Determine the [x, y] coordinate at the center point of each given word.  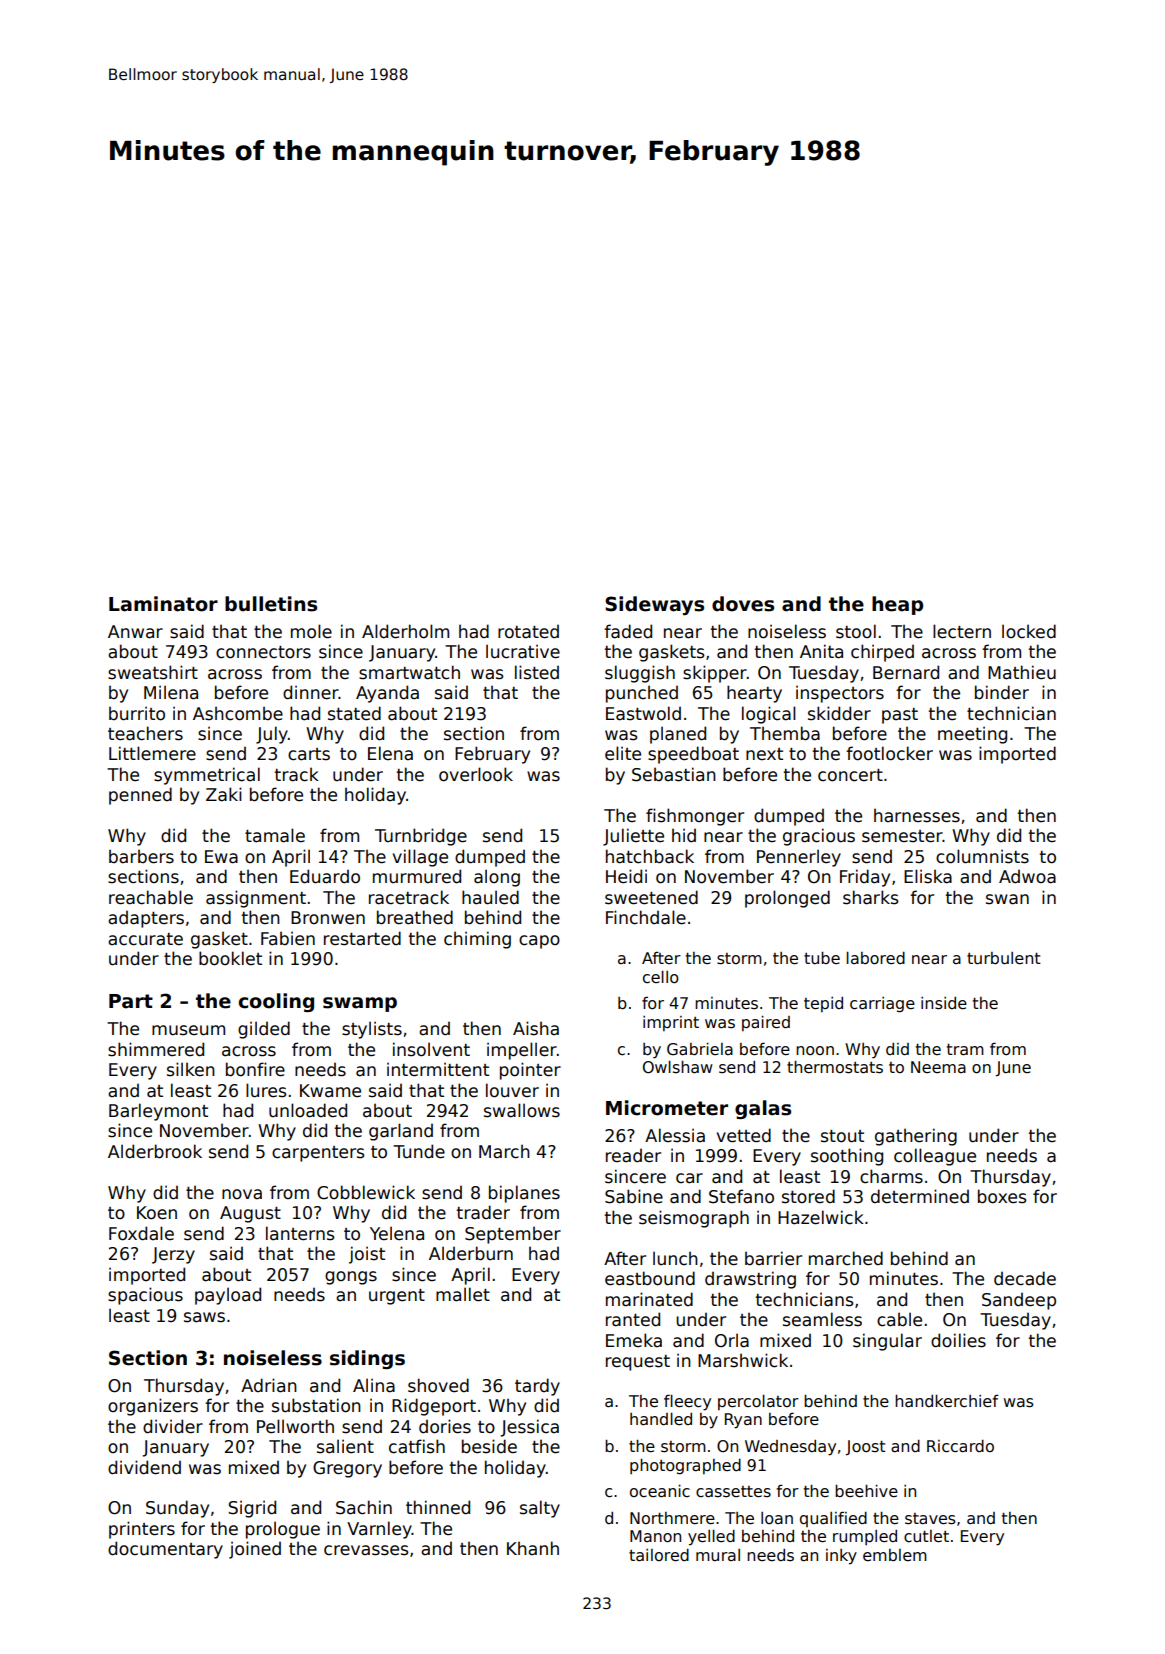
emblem [895, 1555]
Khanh [533, 1548]
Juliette [633, 837]
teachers [145, 733]
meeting [972, 735]
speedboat [693, 755]
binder [1002, 692]
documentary [165, 1550]
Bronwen [328, 918]
